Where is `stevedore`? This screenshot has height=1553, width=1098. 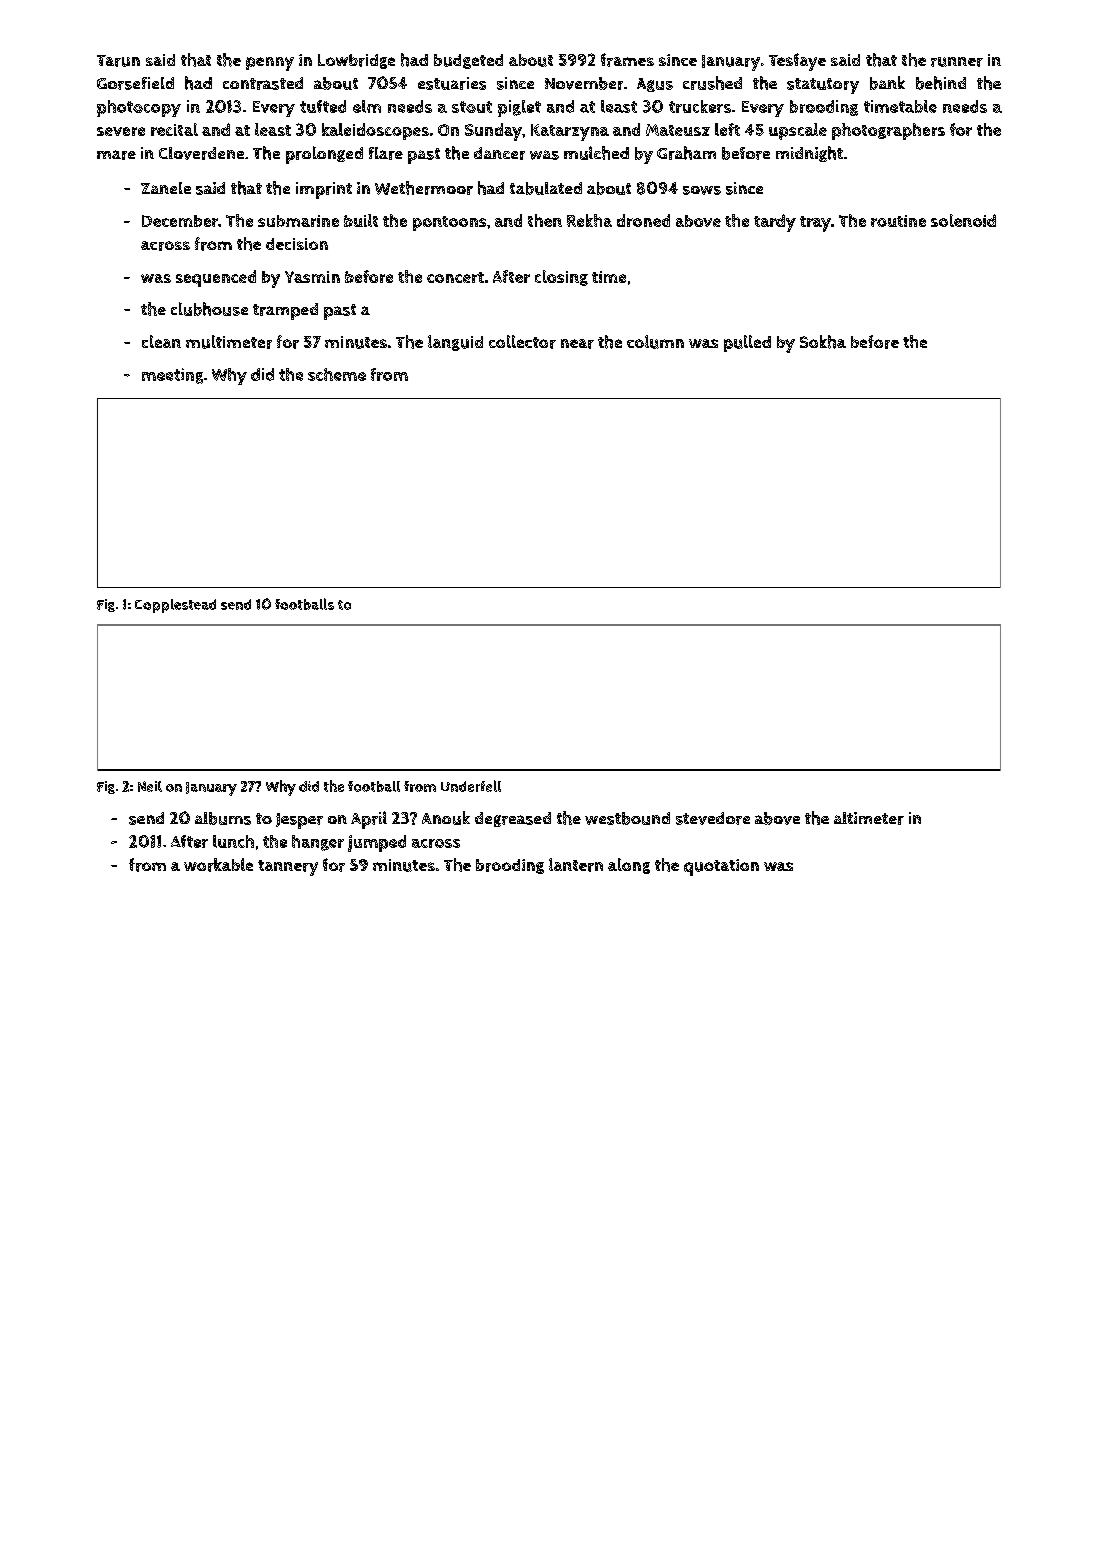 stevedore is located at coordinates (713, 818).
